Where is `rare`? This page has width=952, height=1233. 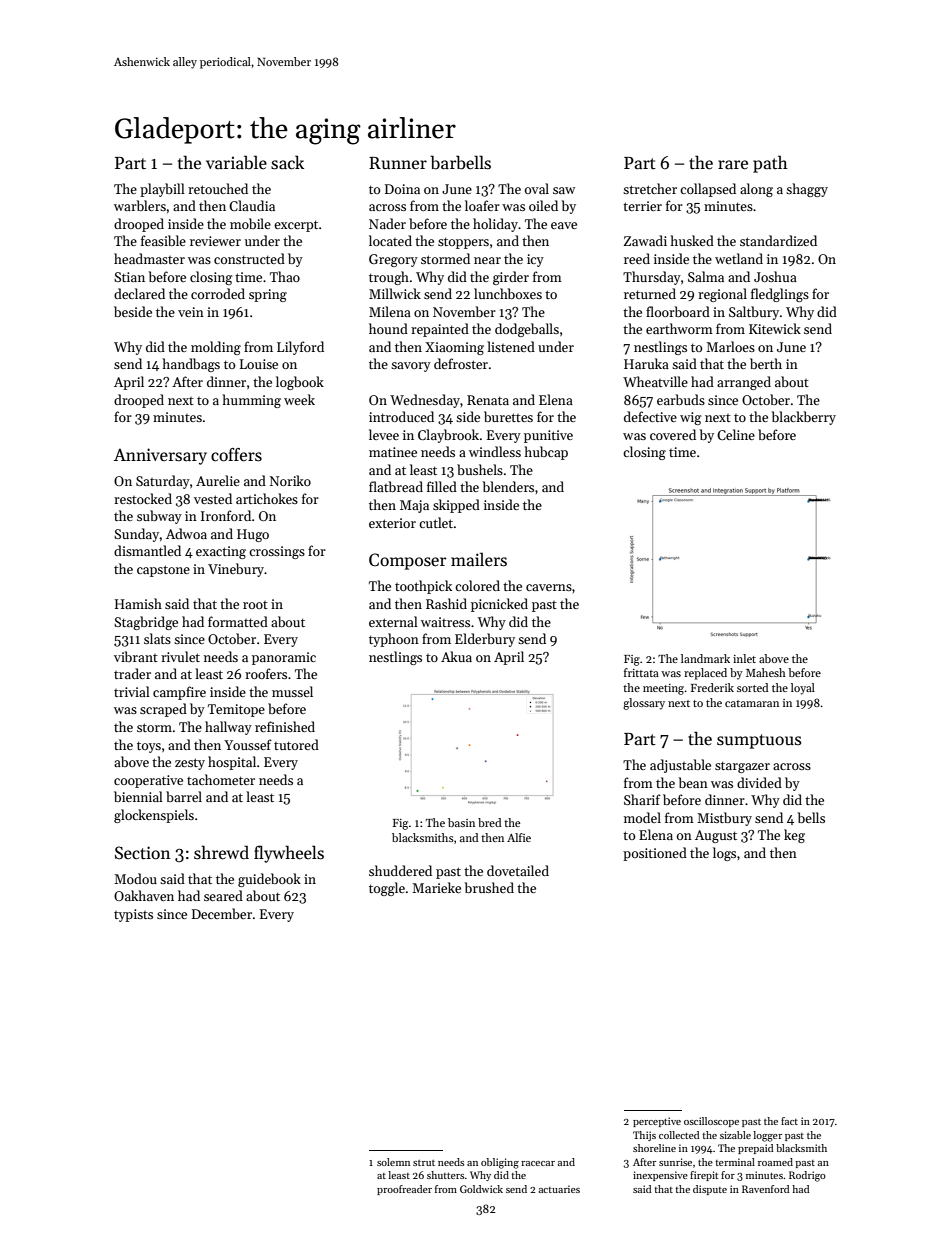 rare is located at coordinates (733, 165).
